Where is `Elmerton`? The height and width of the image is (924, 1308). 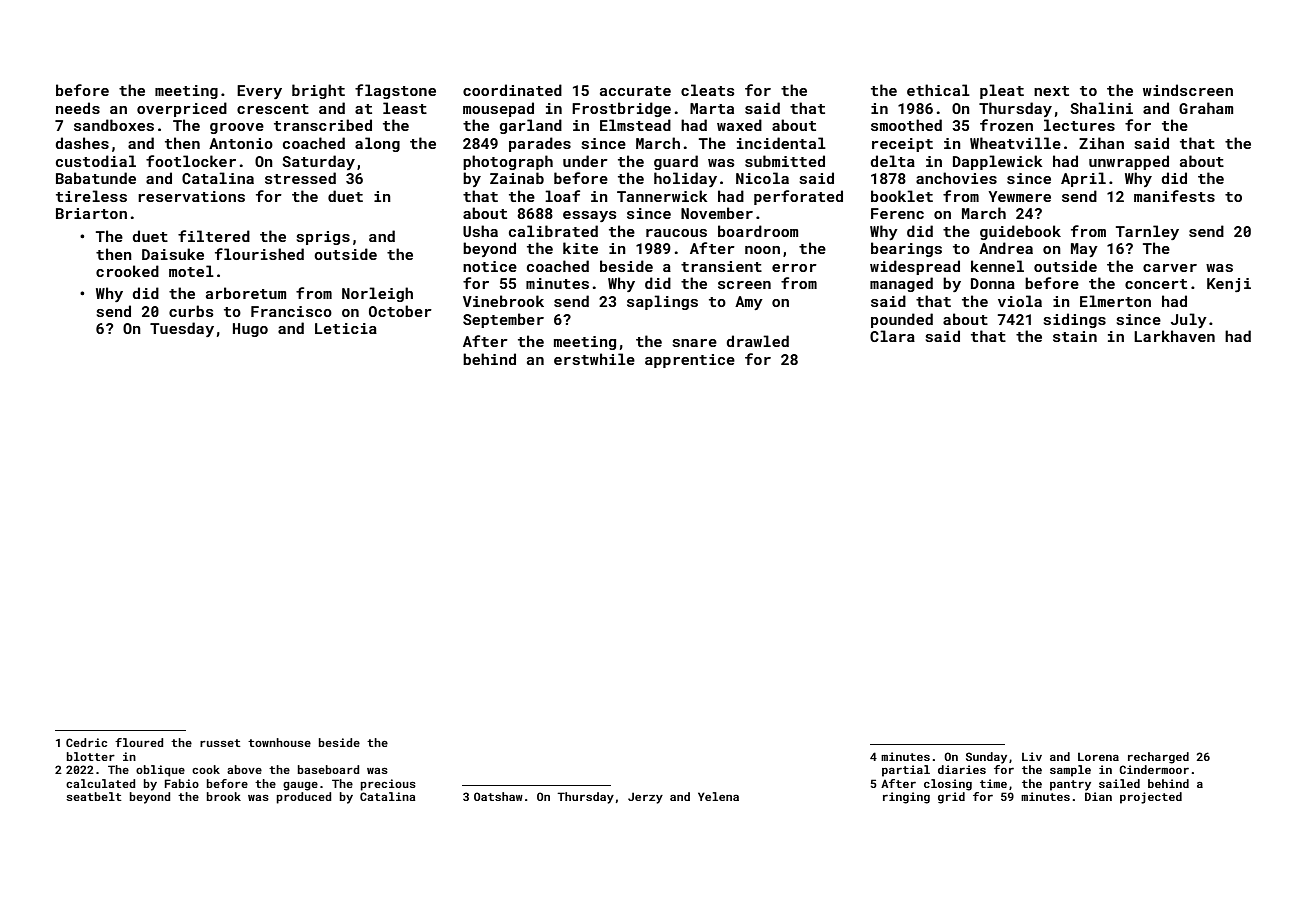 Elmerton is located at coordinates (1115, 301).
